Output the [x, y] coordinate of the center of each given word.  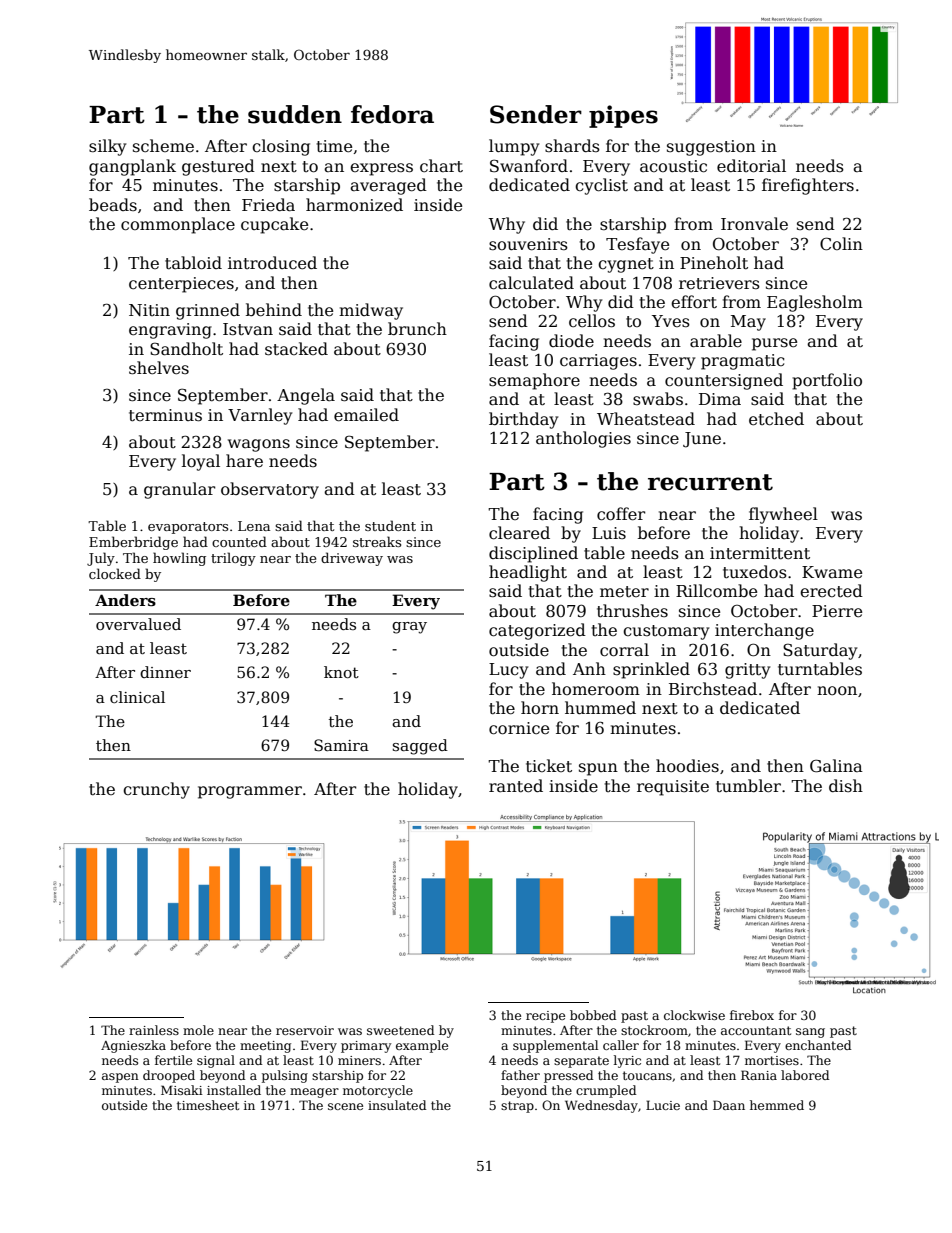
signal [216, 1061]
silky [107, 147]
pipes [623, 116]
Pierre [837, 611]
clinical [137, 697]
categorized [537, 631]
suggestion [711, 148]
